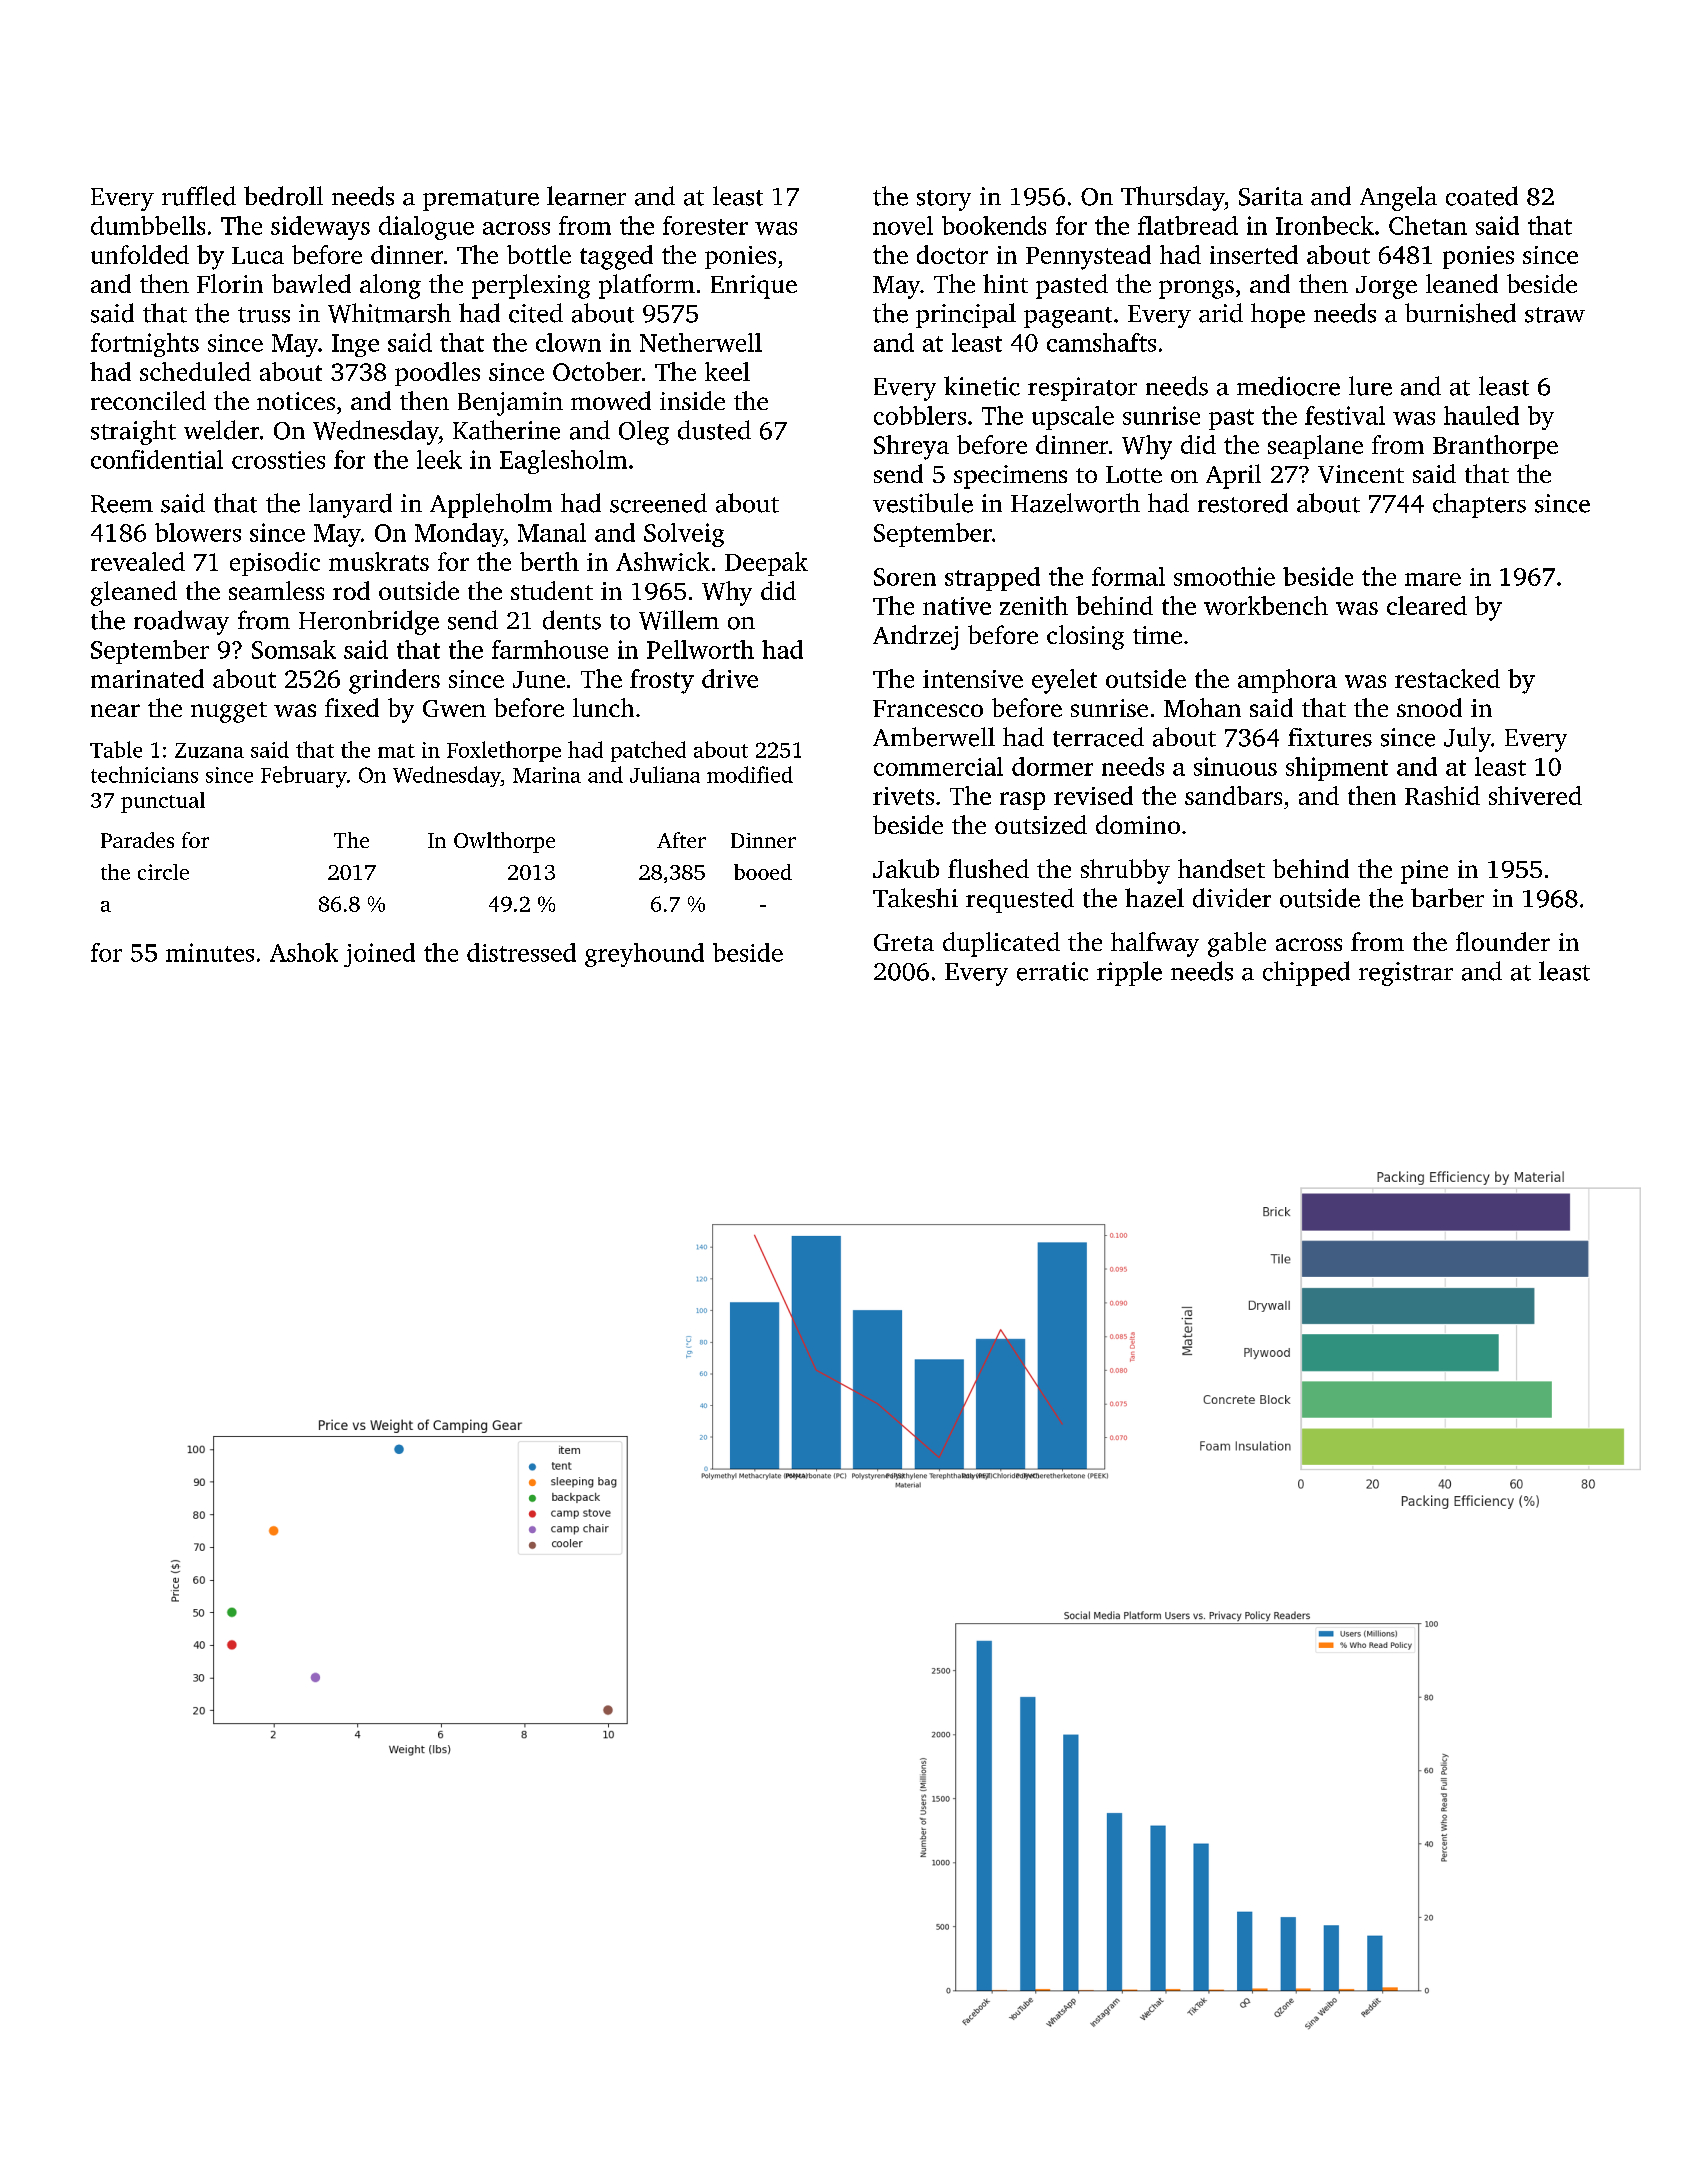 This screenshot has height=2178, width=1683. What do you see at coordinates (944, 200) in the screenshot?
I see `story` at bounding box center [944, 200].
